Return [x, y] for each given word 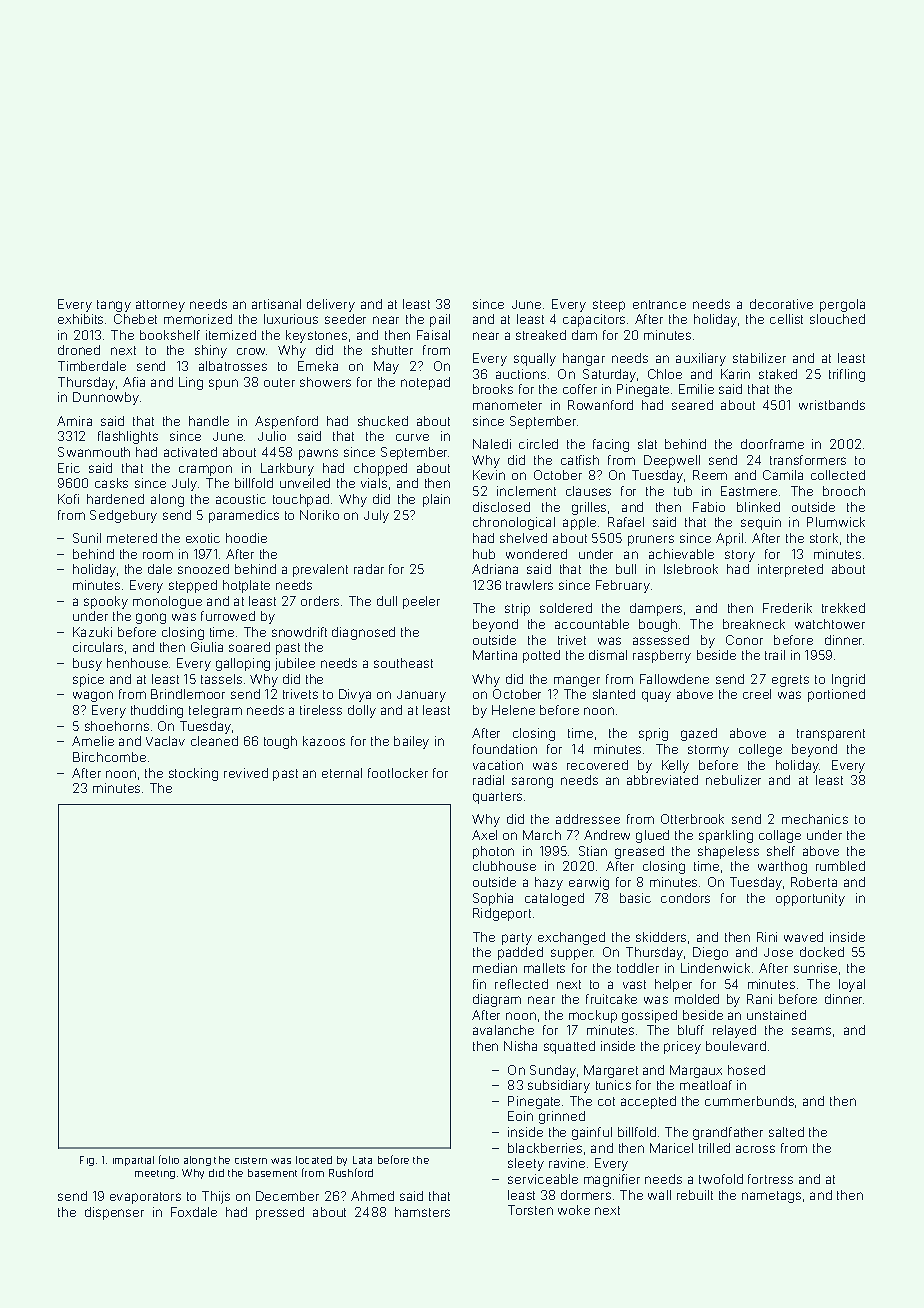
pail [440, 320]
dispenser [114, 1213]
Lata [362, 1160]
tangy [114, 306]
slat [647, 444]
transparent [831, 735]
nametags [771, 1197]
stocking [193, 774]
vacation [498, 765]
